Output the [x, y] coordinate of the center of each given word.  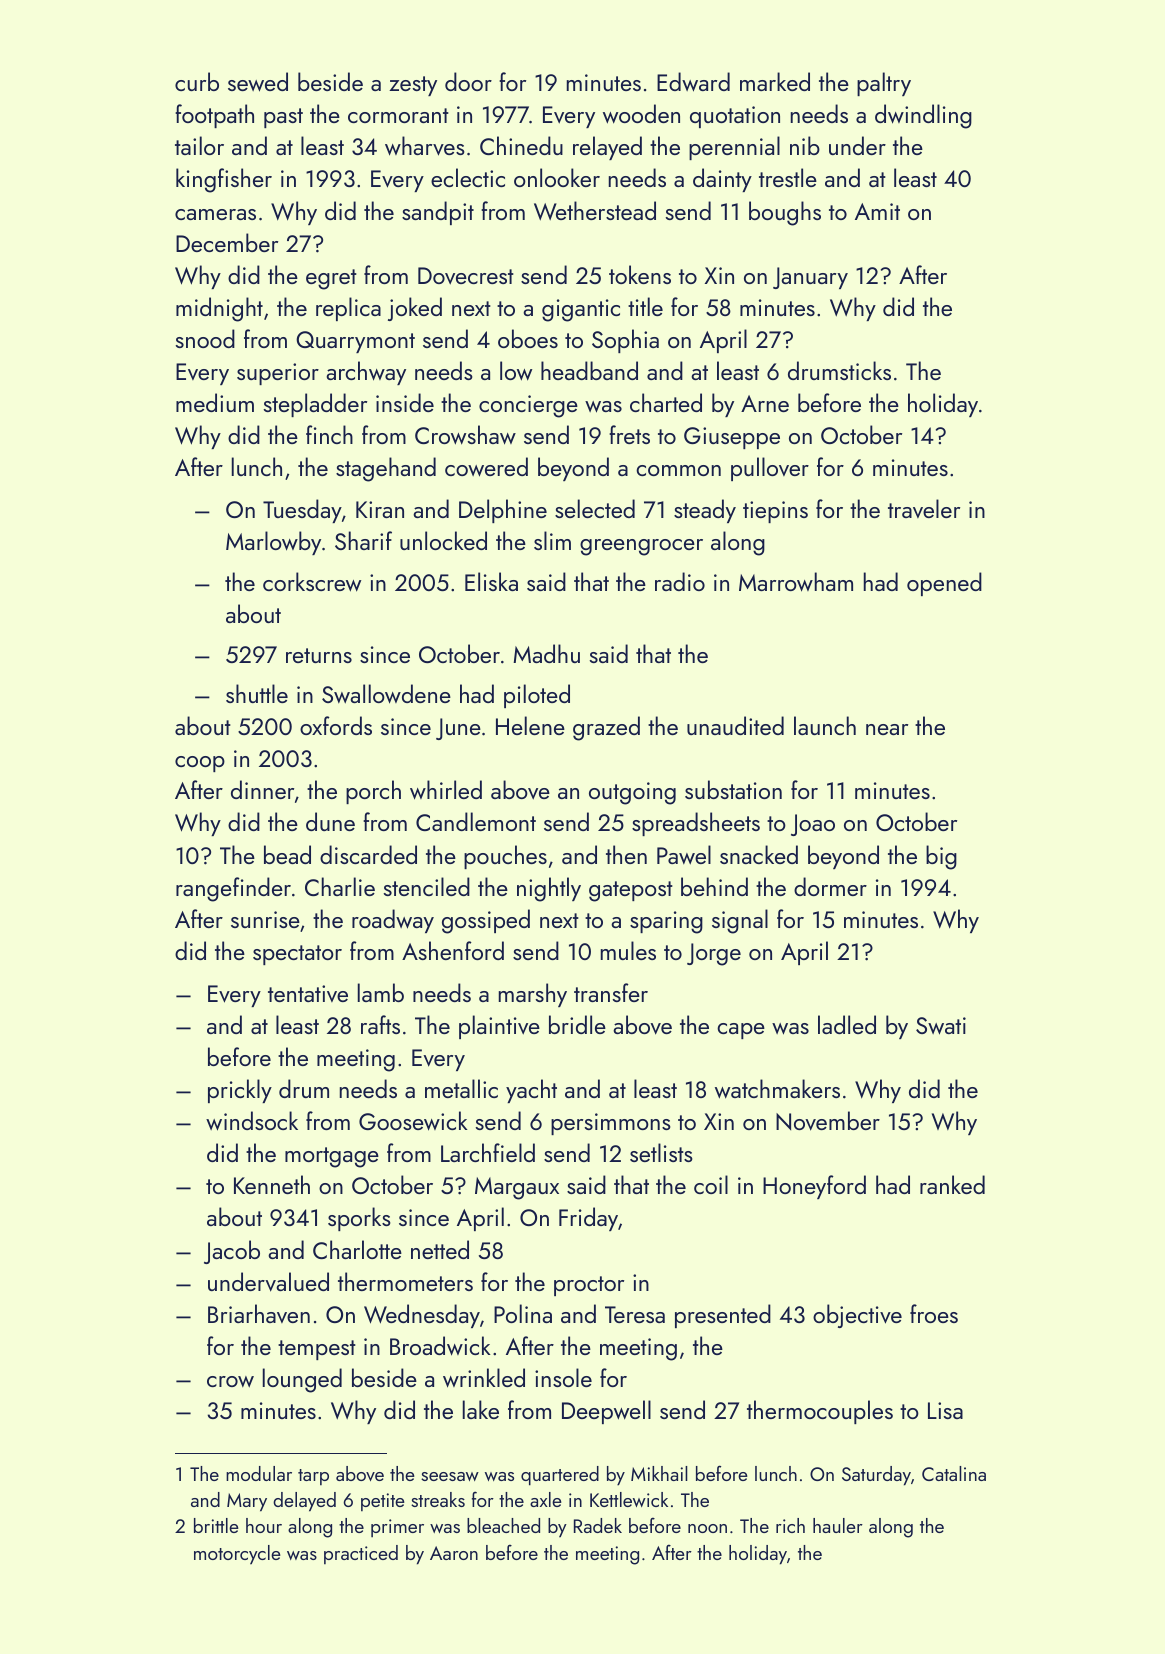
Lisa [945, 1410]
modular [259, 1473]
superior [278, 374]
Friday [588, 1219]
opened [944, 584]
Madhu [546, 653]
